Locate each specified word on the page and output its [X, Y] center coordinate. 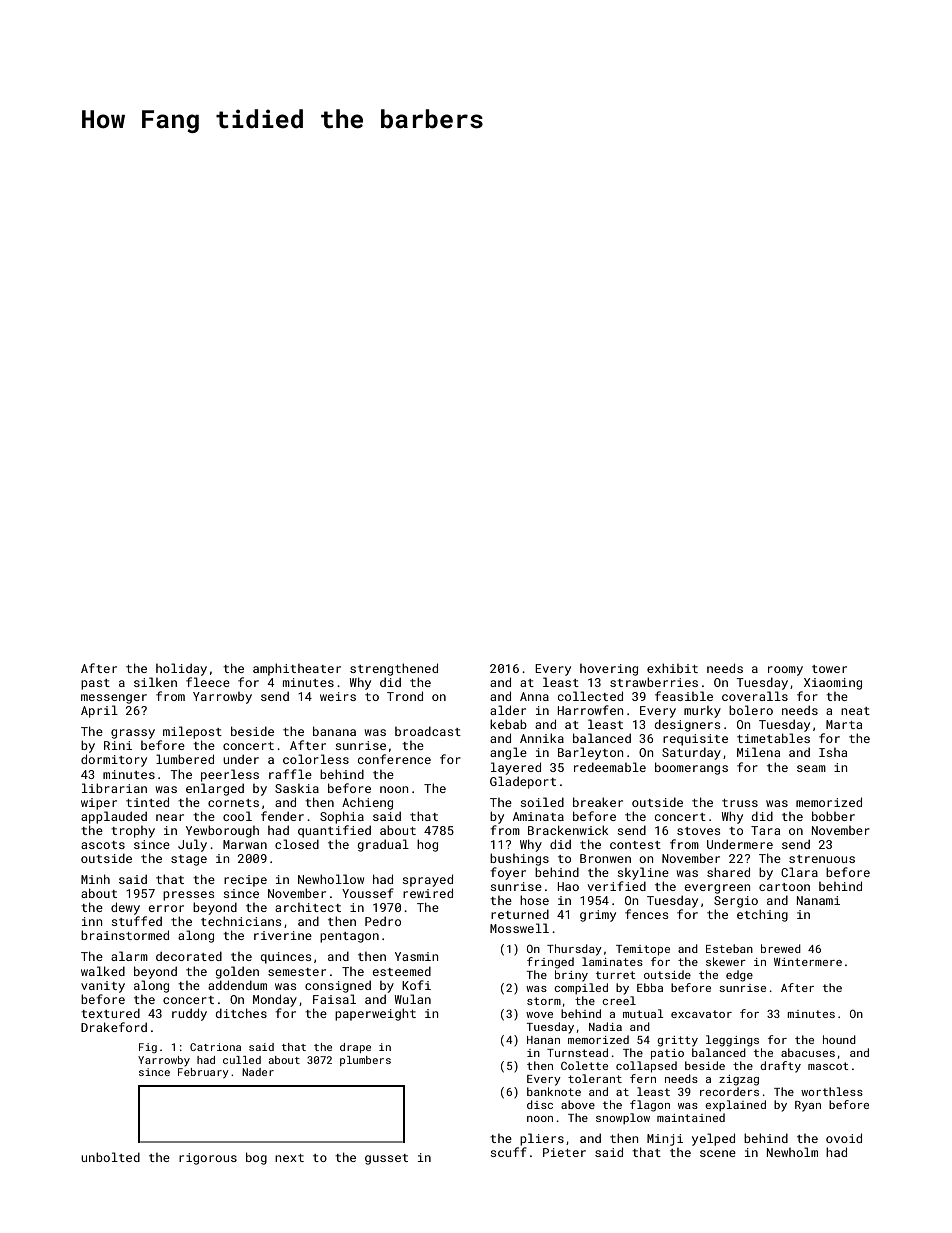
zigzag [739, 1080]
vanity [103, 987]
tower [829, 669]
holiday [181, 669]
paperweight [375, 1014]
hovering [609, 670]
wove [539, 1015]
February [203, 1073]
